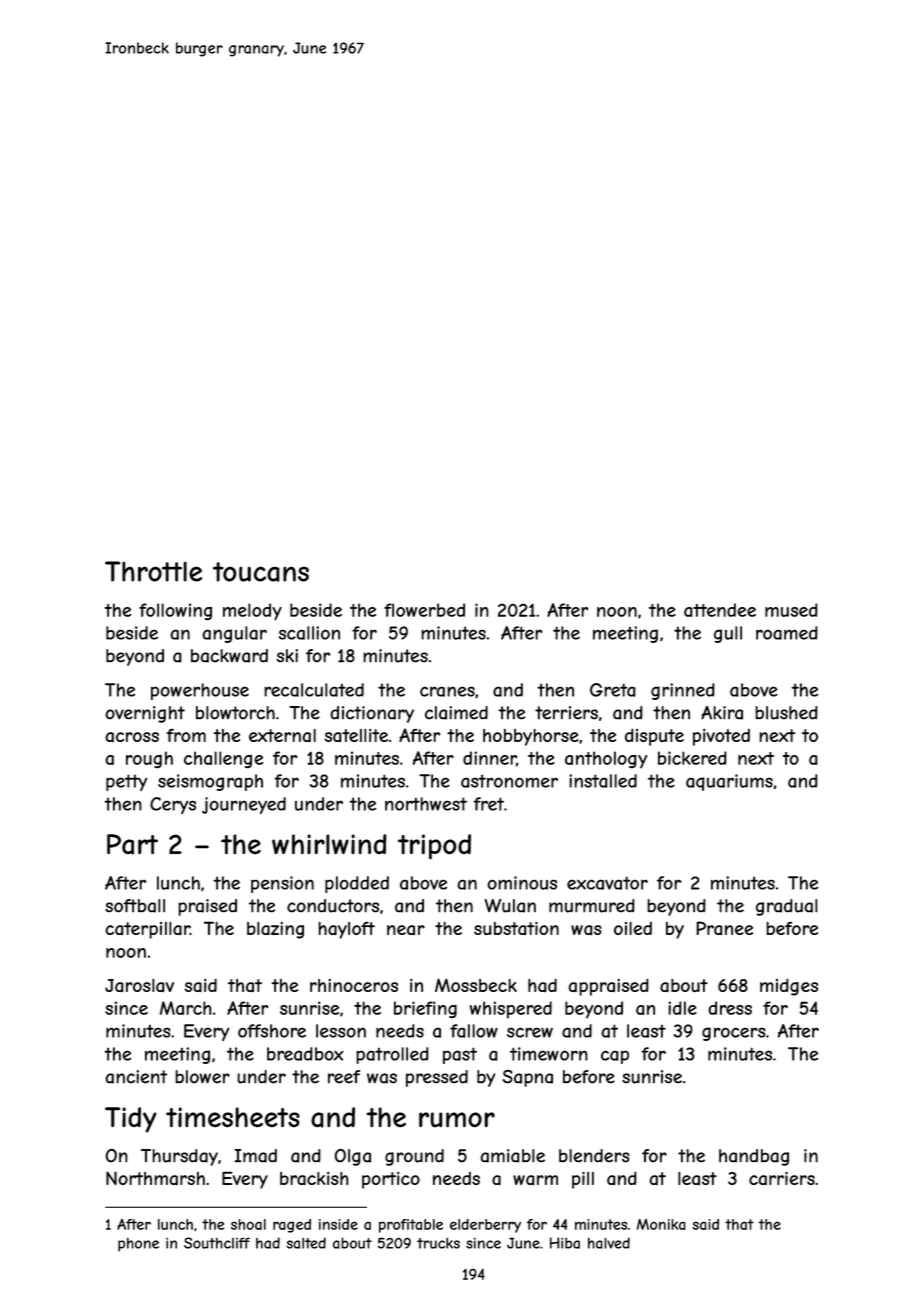  I want to click on installed, so click(603, 781).
